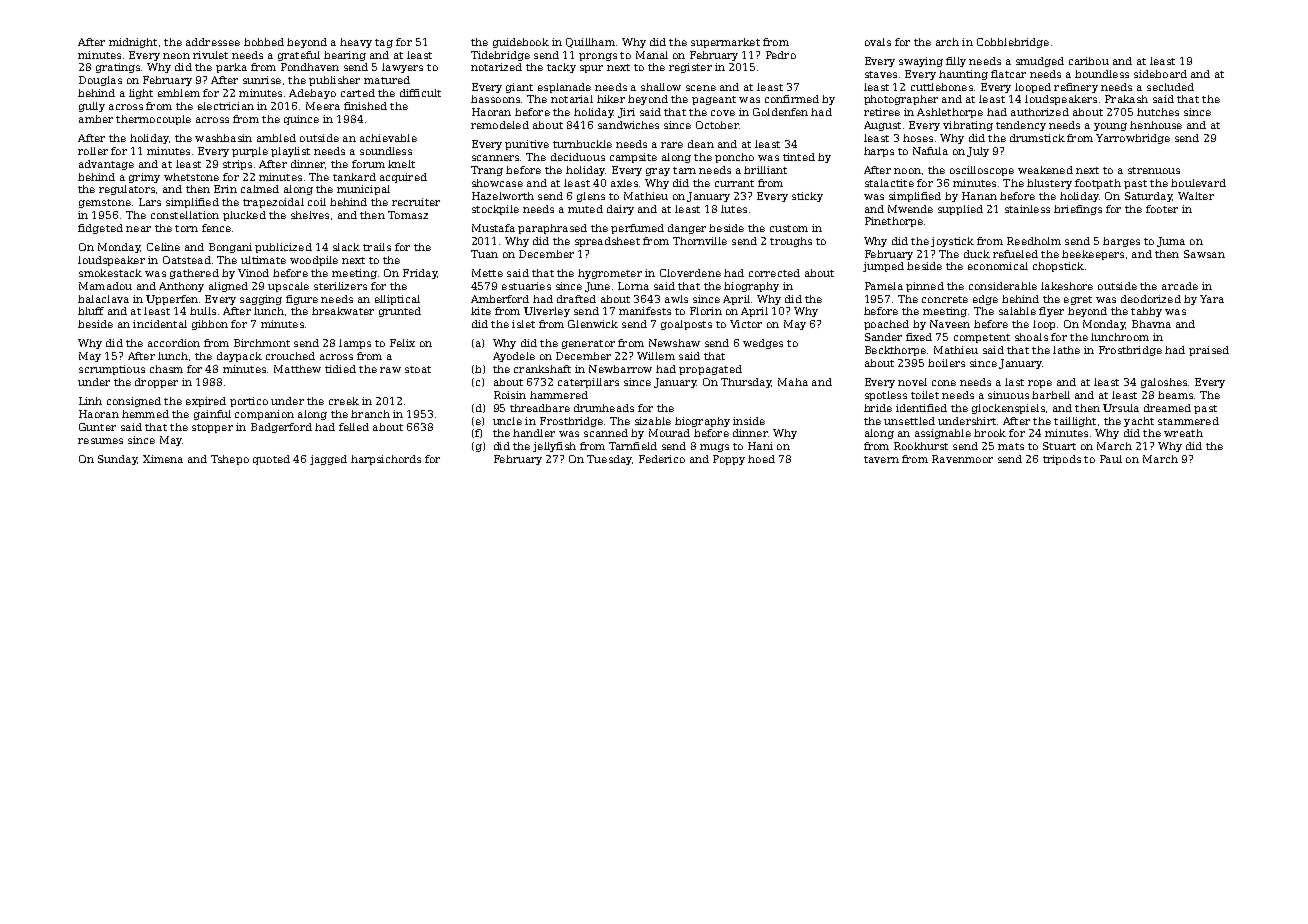 This document has height=924, width=1308. Describe the element at coordinates (495, 99) in the document. I see `bassoons` at that location.
